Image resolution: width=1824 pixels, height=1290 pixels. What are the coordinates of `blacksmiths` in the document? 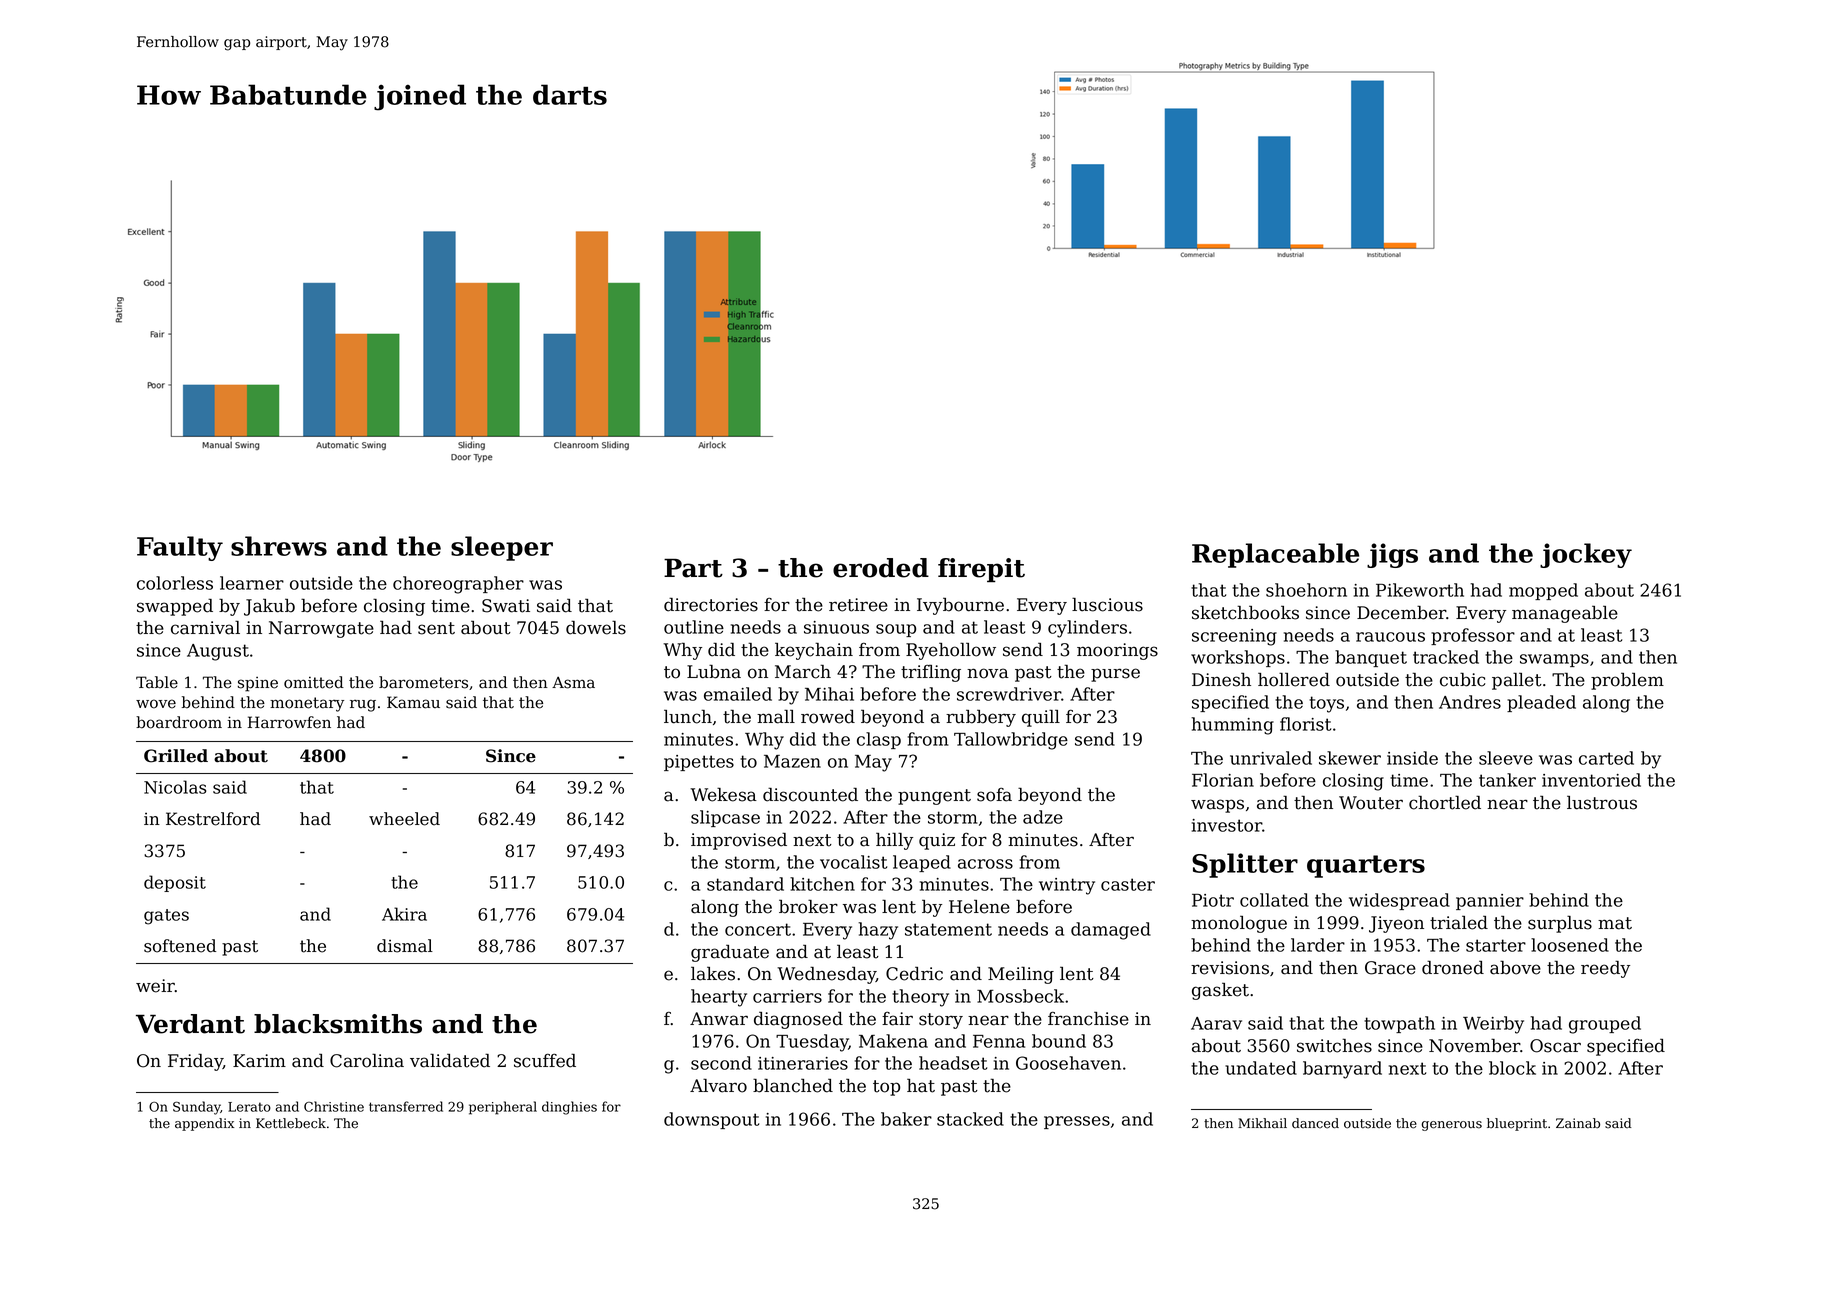 It's located at (338, 1024).
